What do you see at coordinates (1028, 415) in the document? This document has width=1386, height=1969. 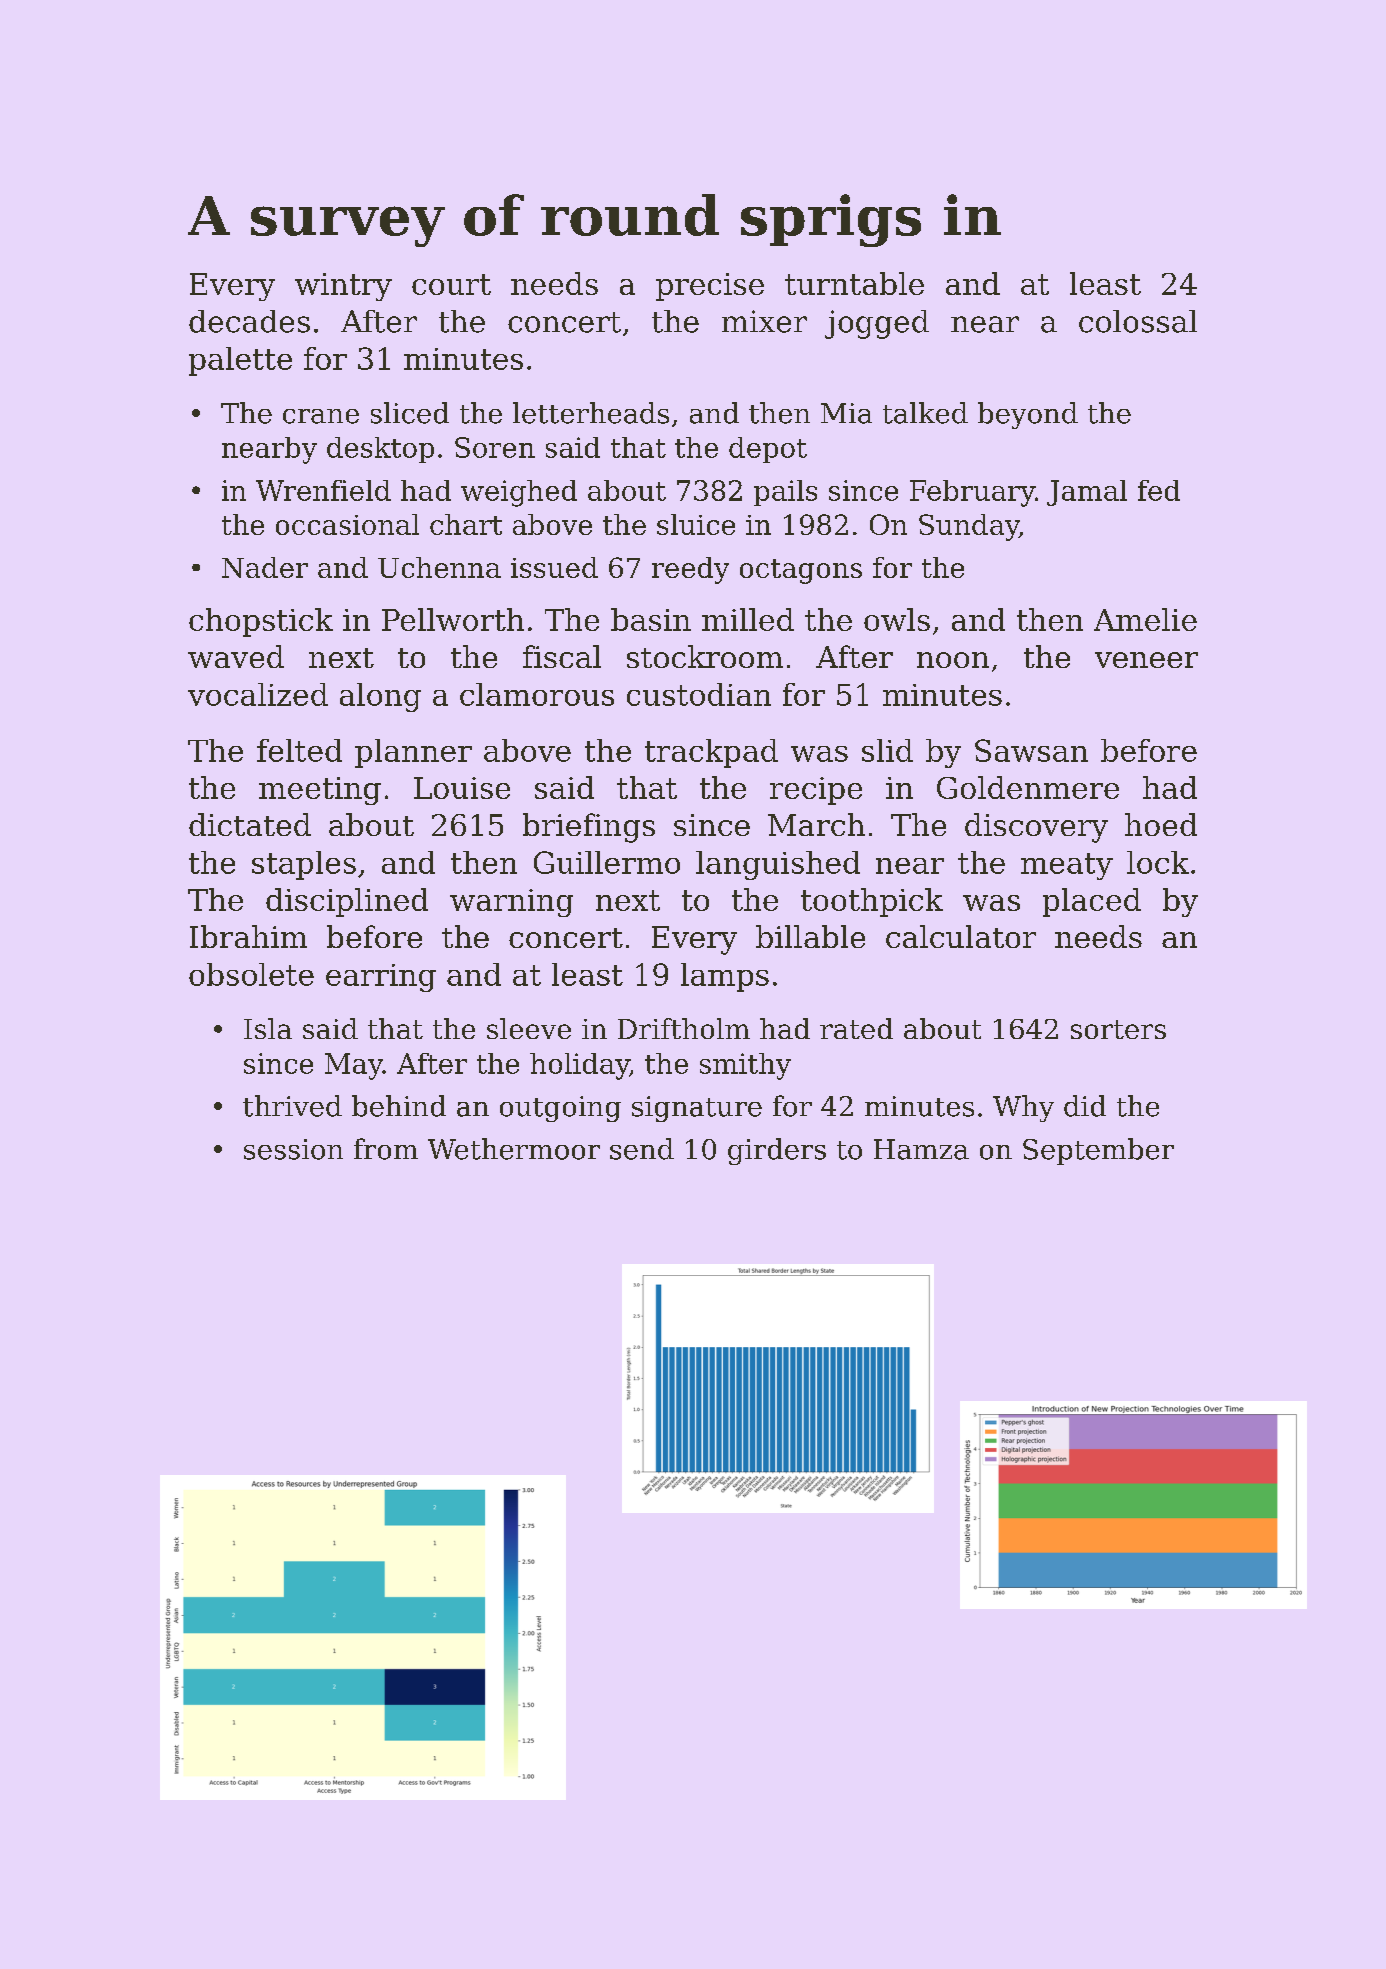 I see `beyond` at bounding box center [1028, 415].
